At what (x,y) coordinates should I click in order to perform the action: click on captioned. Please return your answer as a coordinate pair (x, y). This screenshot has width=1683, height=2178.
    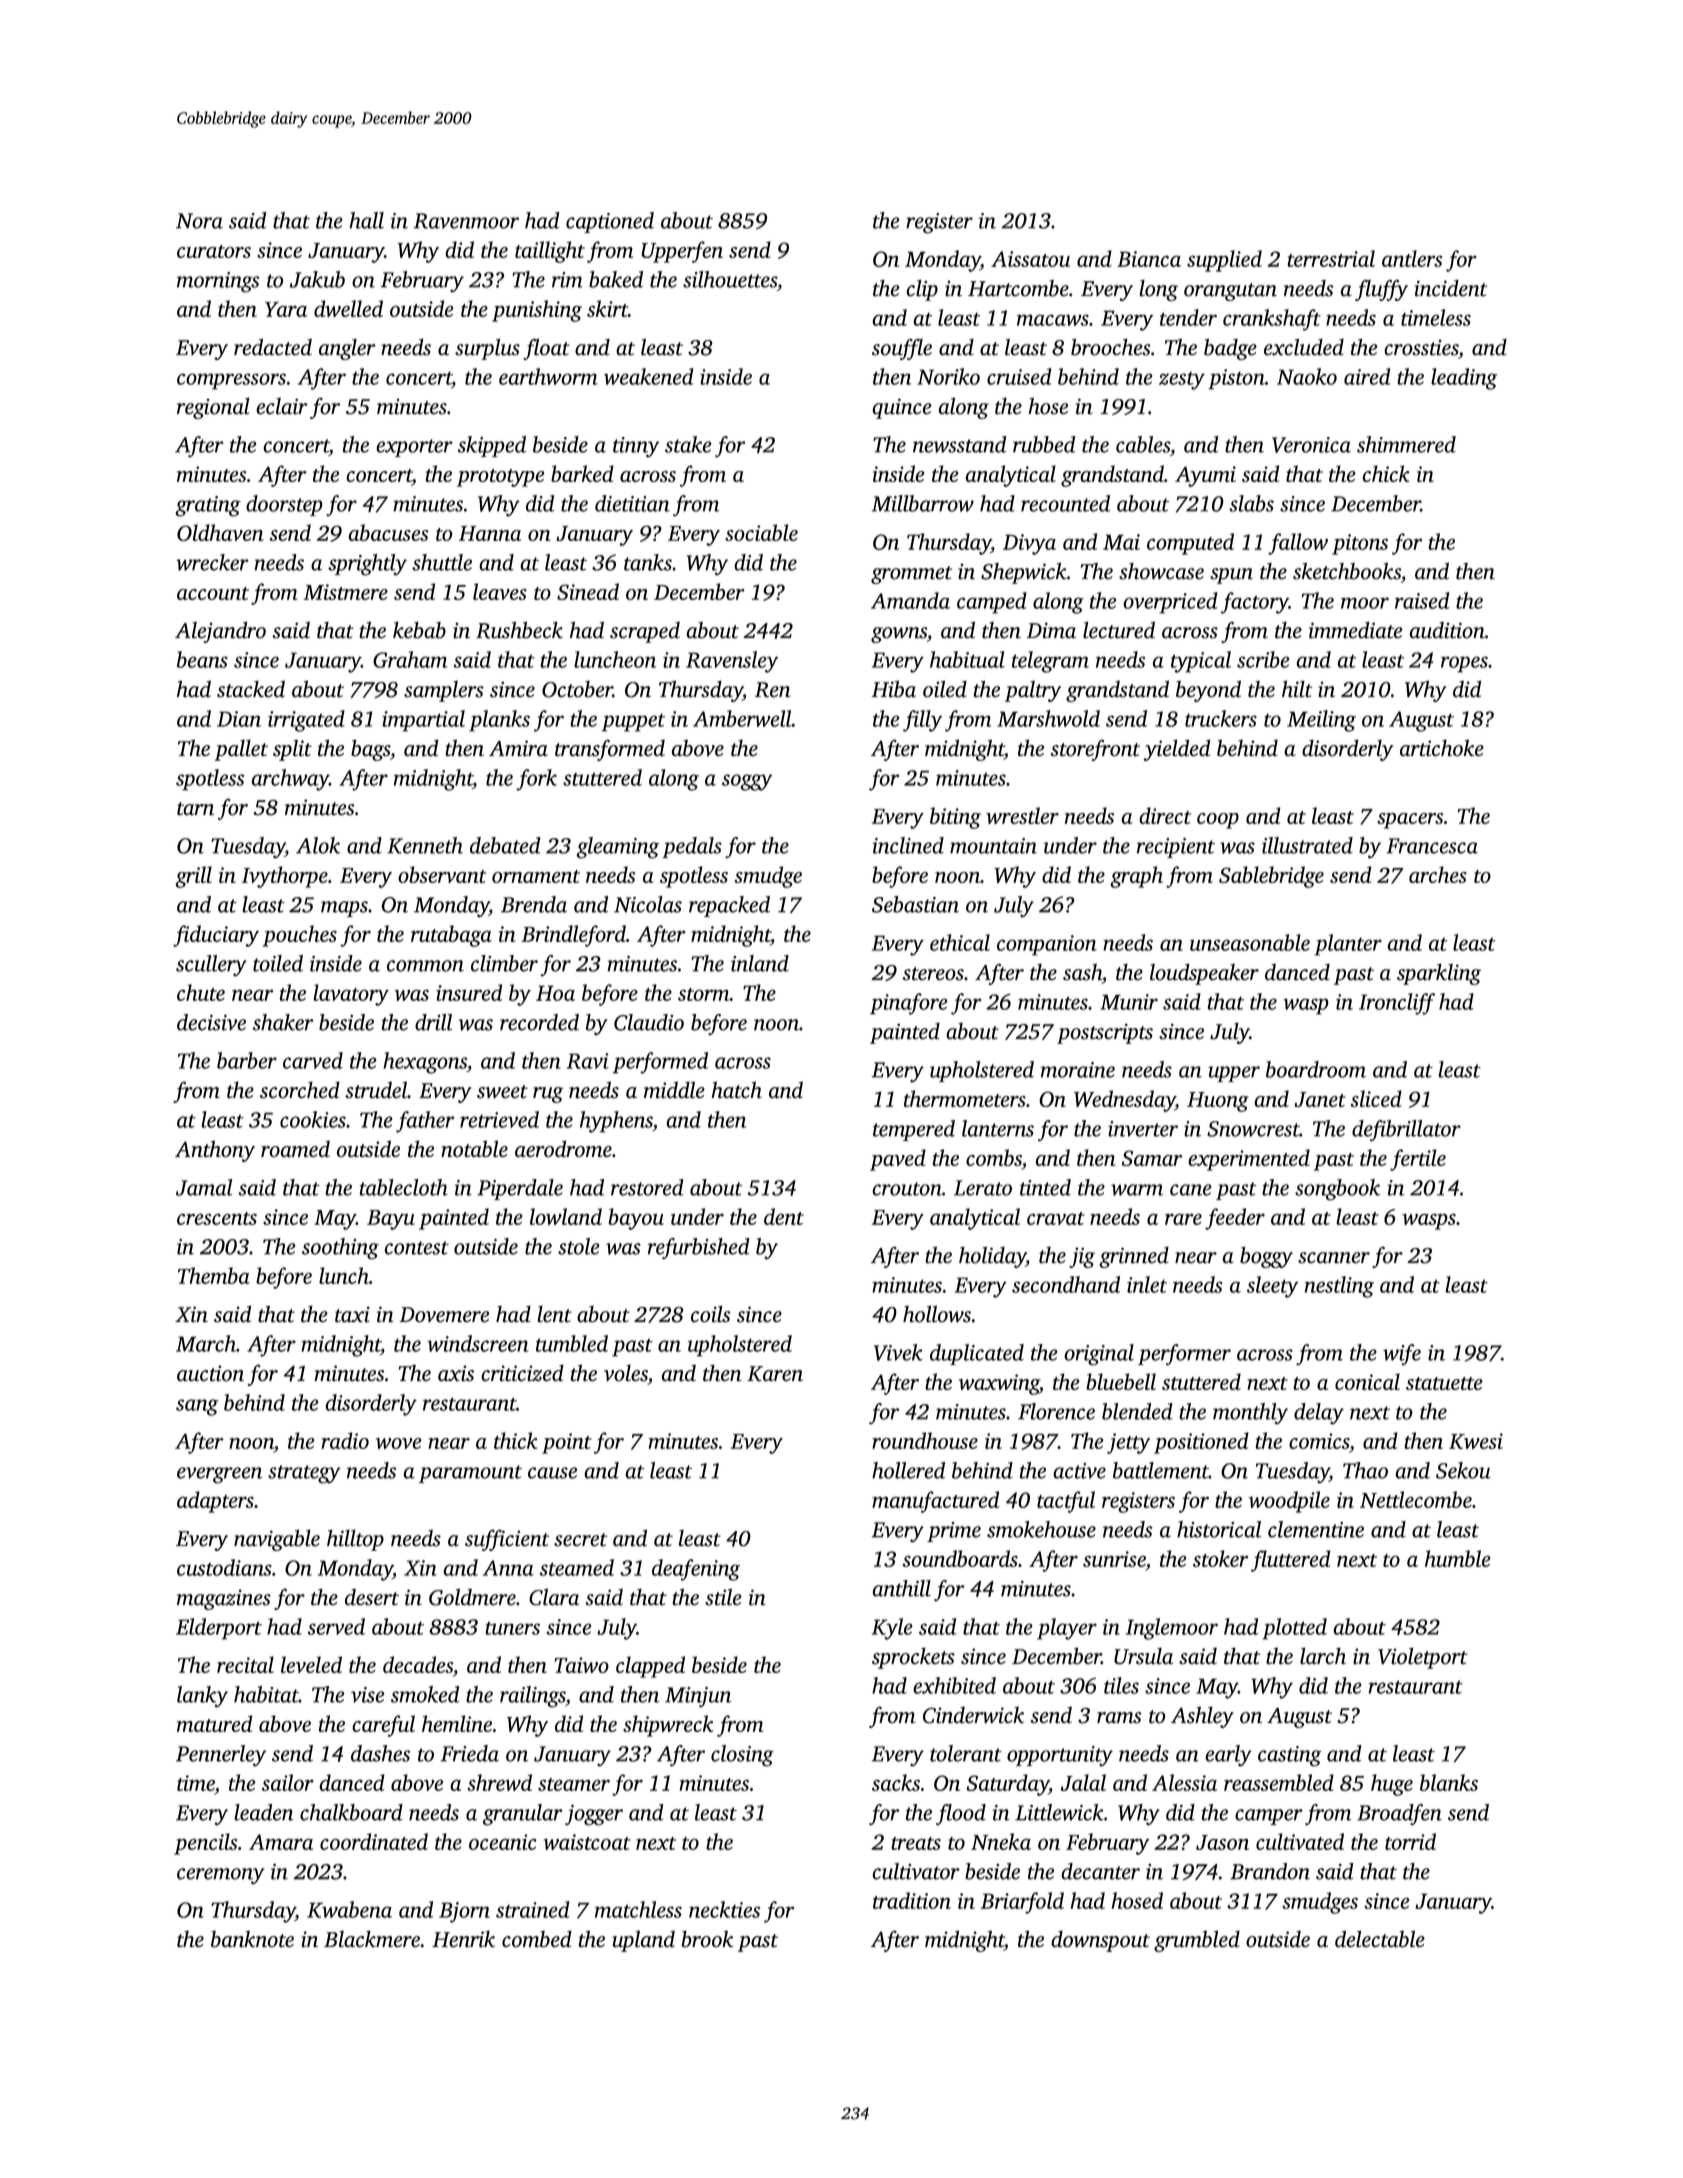
    Looking at the image, I should click on (610, 222).
